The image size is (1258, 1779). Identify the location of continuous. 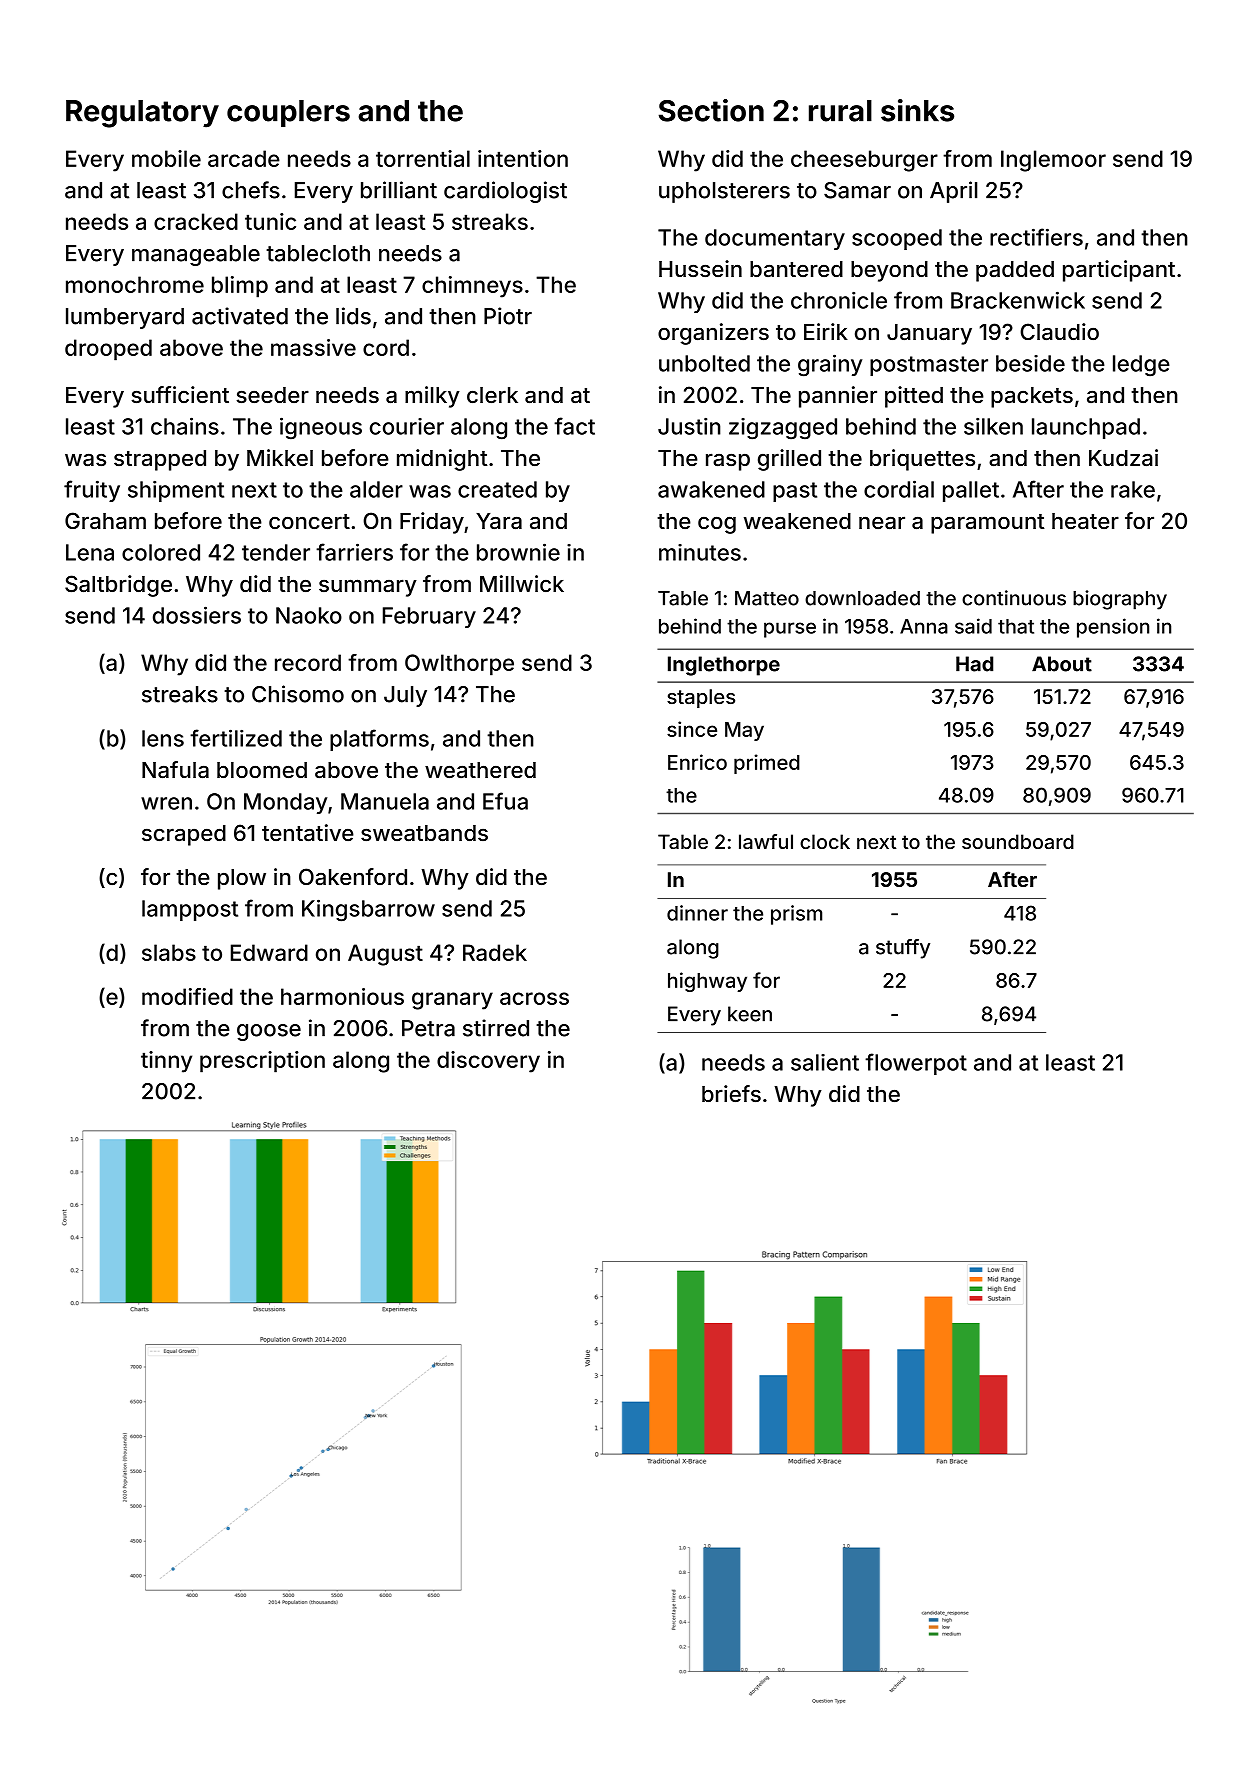
(1014, 598).
